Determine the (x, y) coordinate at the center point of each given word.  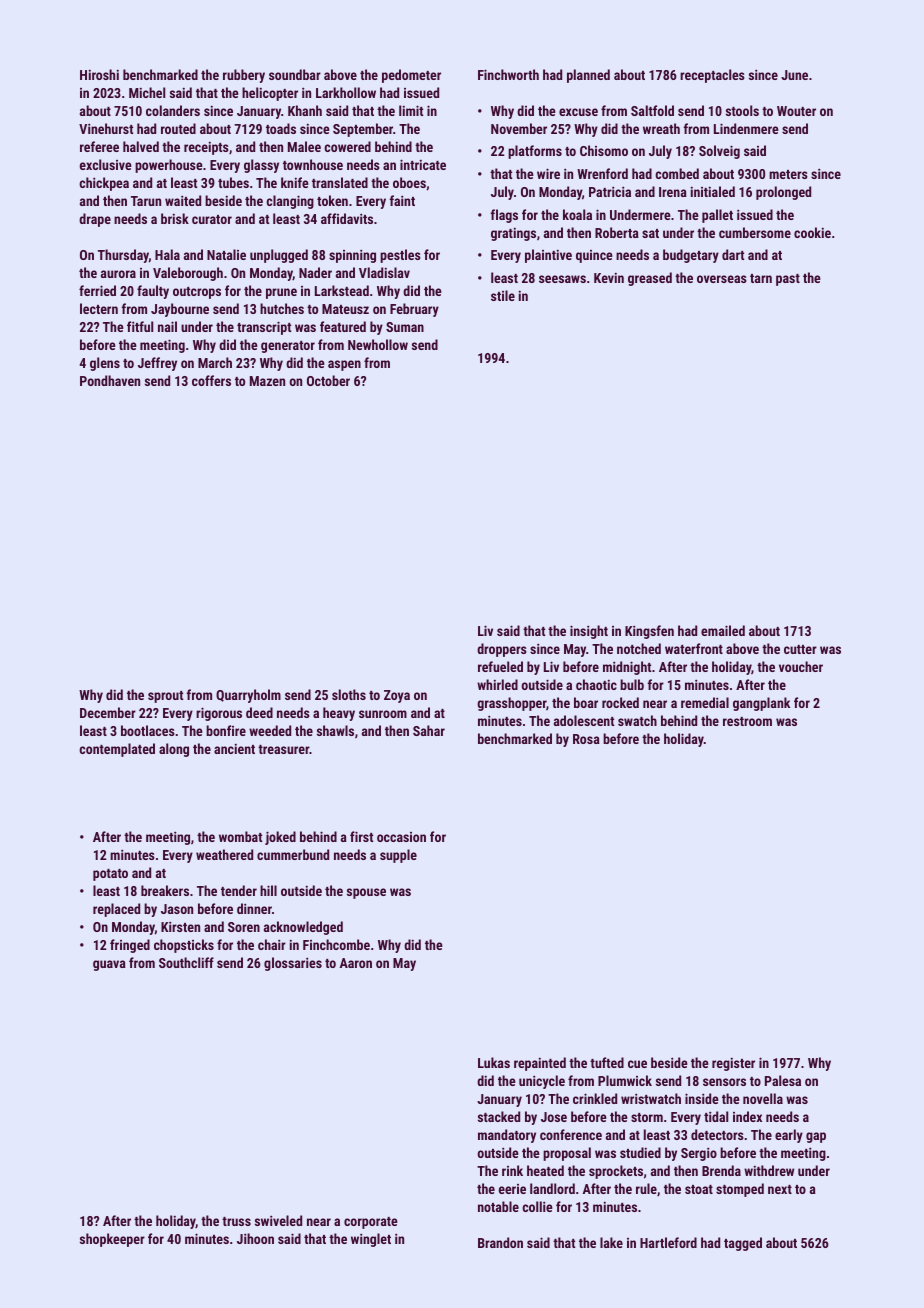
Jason (177, 909)
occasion (401, 837)
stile (503, 295)
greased (650, 279)
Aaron (356, 963)
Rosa (586, 739)
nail (167, 326)
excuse (578, 112)
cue (637, 1064)
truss (236, 1221)
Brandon (500, 1242)
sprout (165, 697)
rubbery (244, 76)
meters (788, 174)
